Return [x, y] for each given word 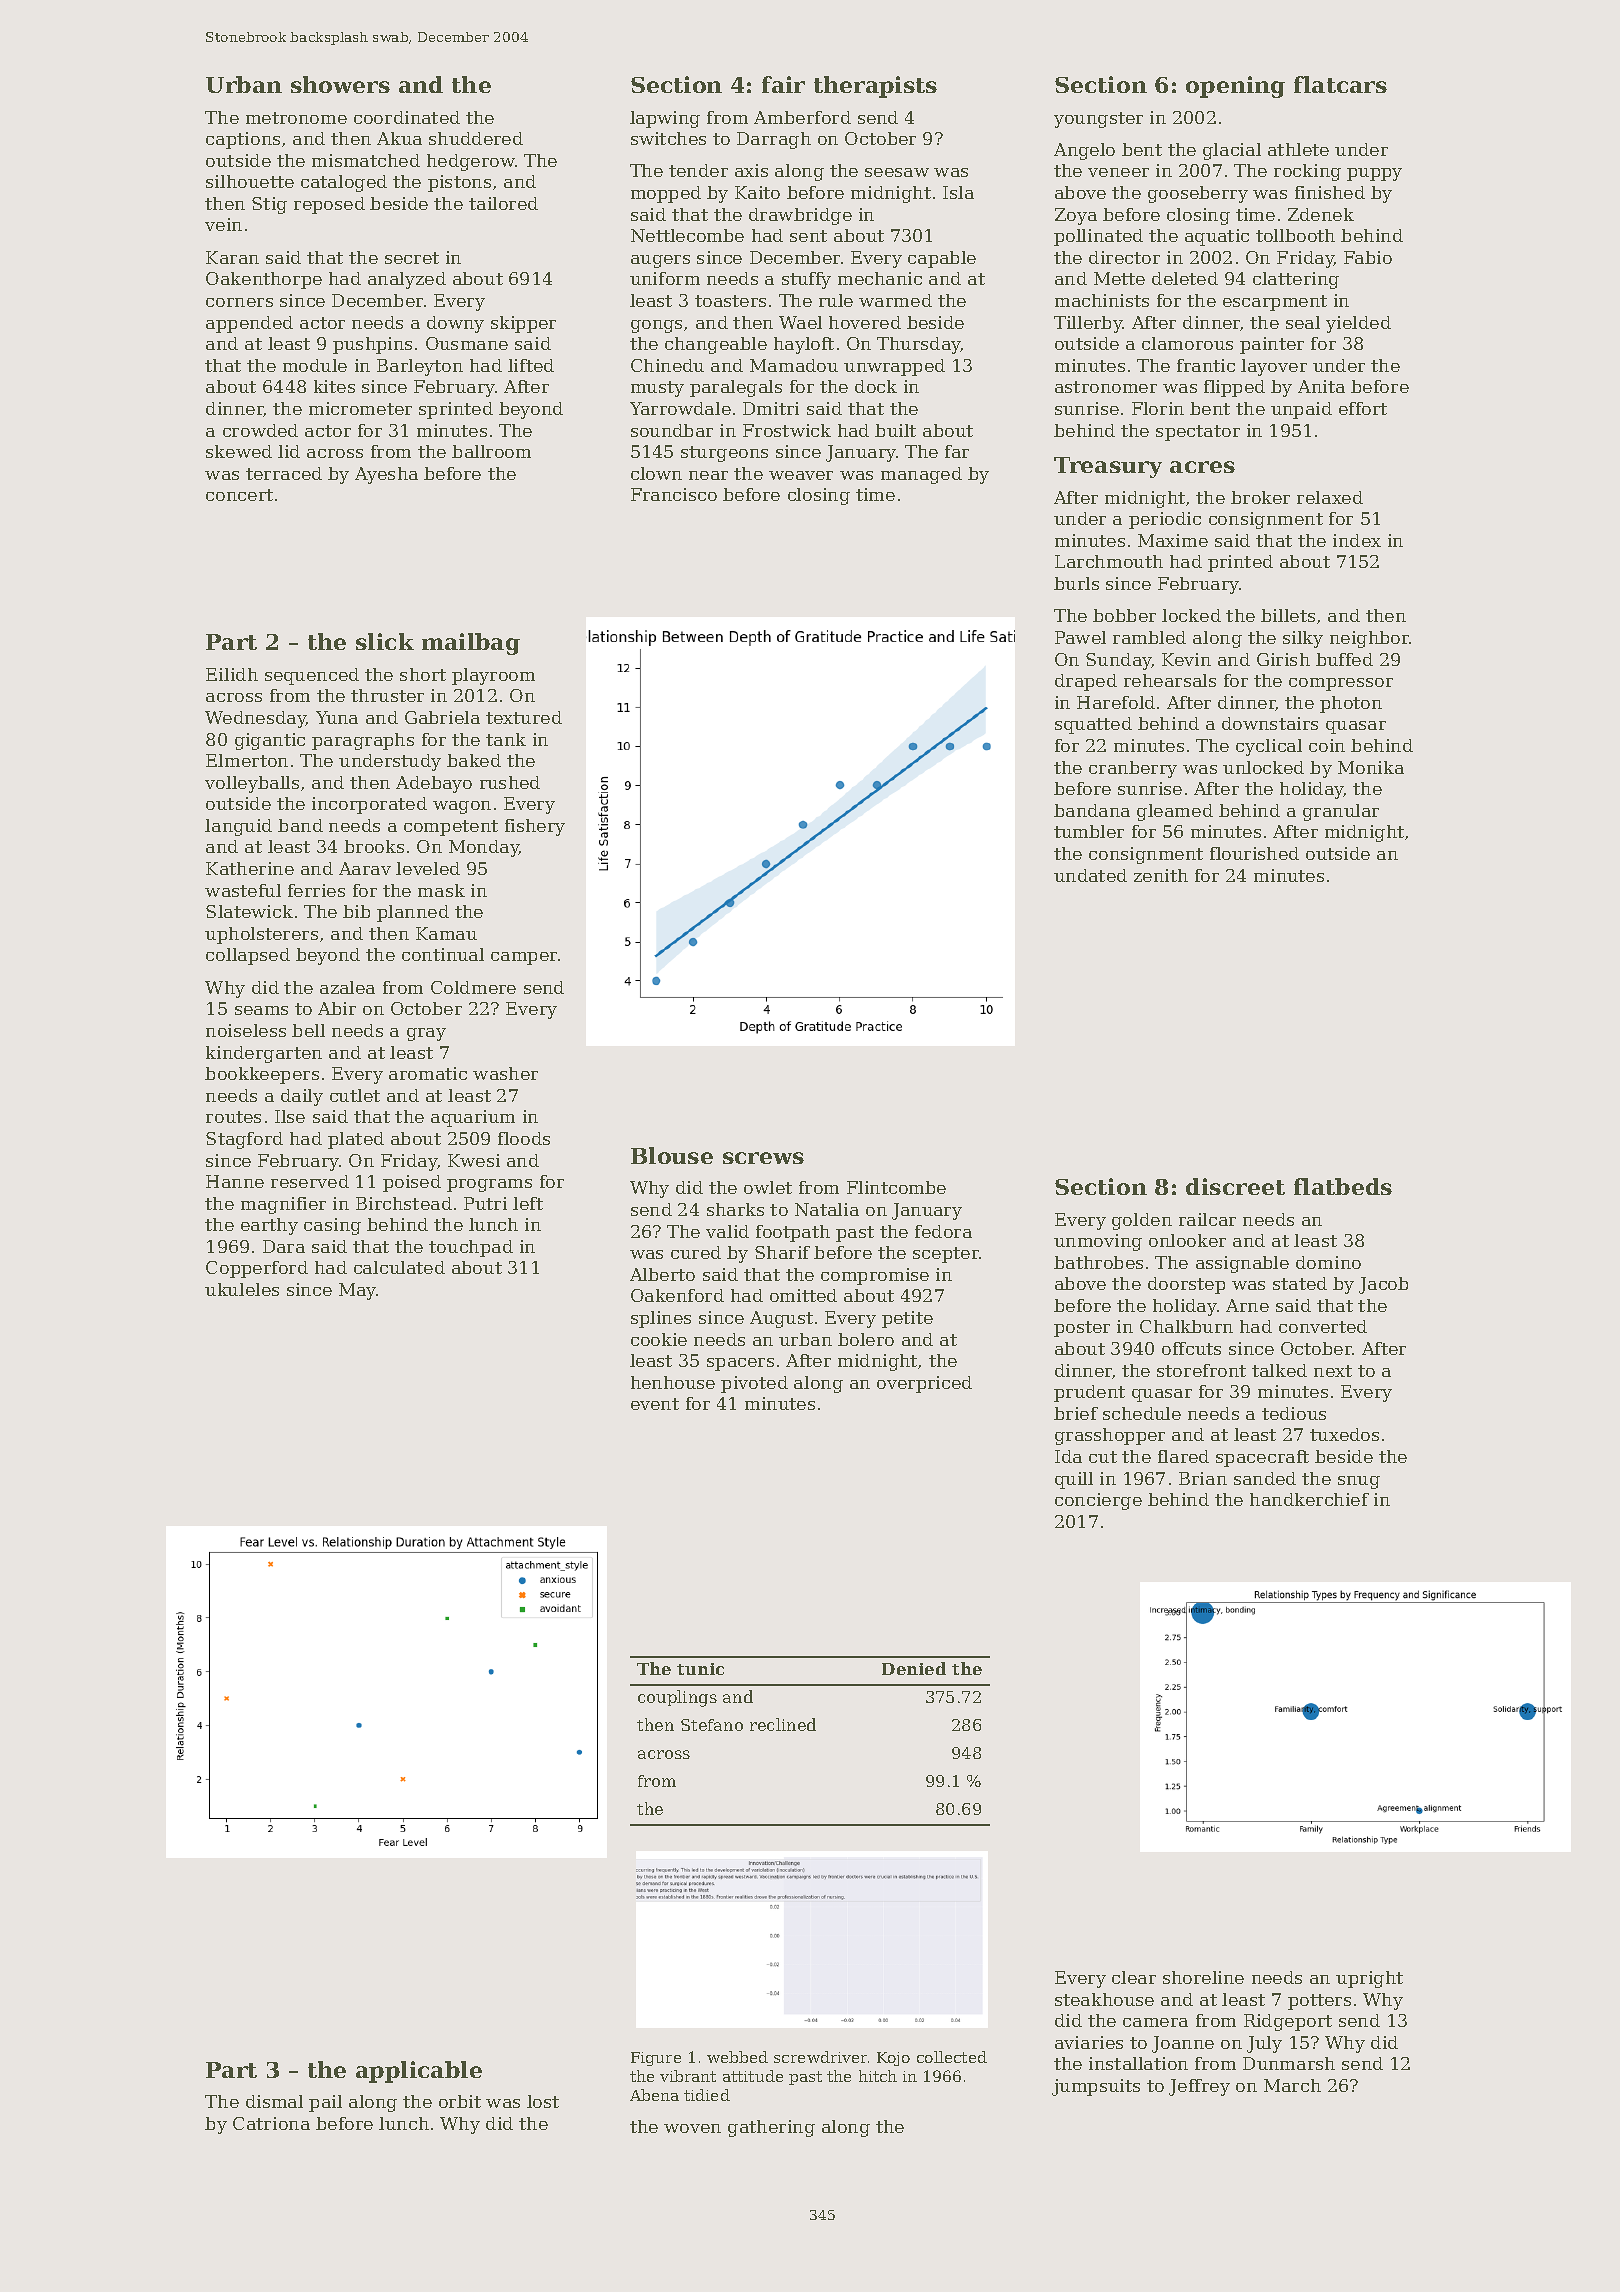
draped [1086, 682]
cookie [659, 1339]
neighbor [1370, 639]
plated [356, 1140]
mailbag [471, 644]
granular [1341, 812]
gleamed [1175, 812]
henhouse [673, 1382]
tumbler [1089, 831]
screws [763, 1158]
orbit [460, 2101]
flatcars [1340, 84]
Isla [958, 192]
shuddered [476, 138]
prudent [1089, 1393]
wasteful [243, 890]
